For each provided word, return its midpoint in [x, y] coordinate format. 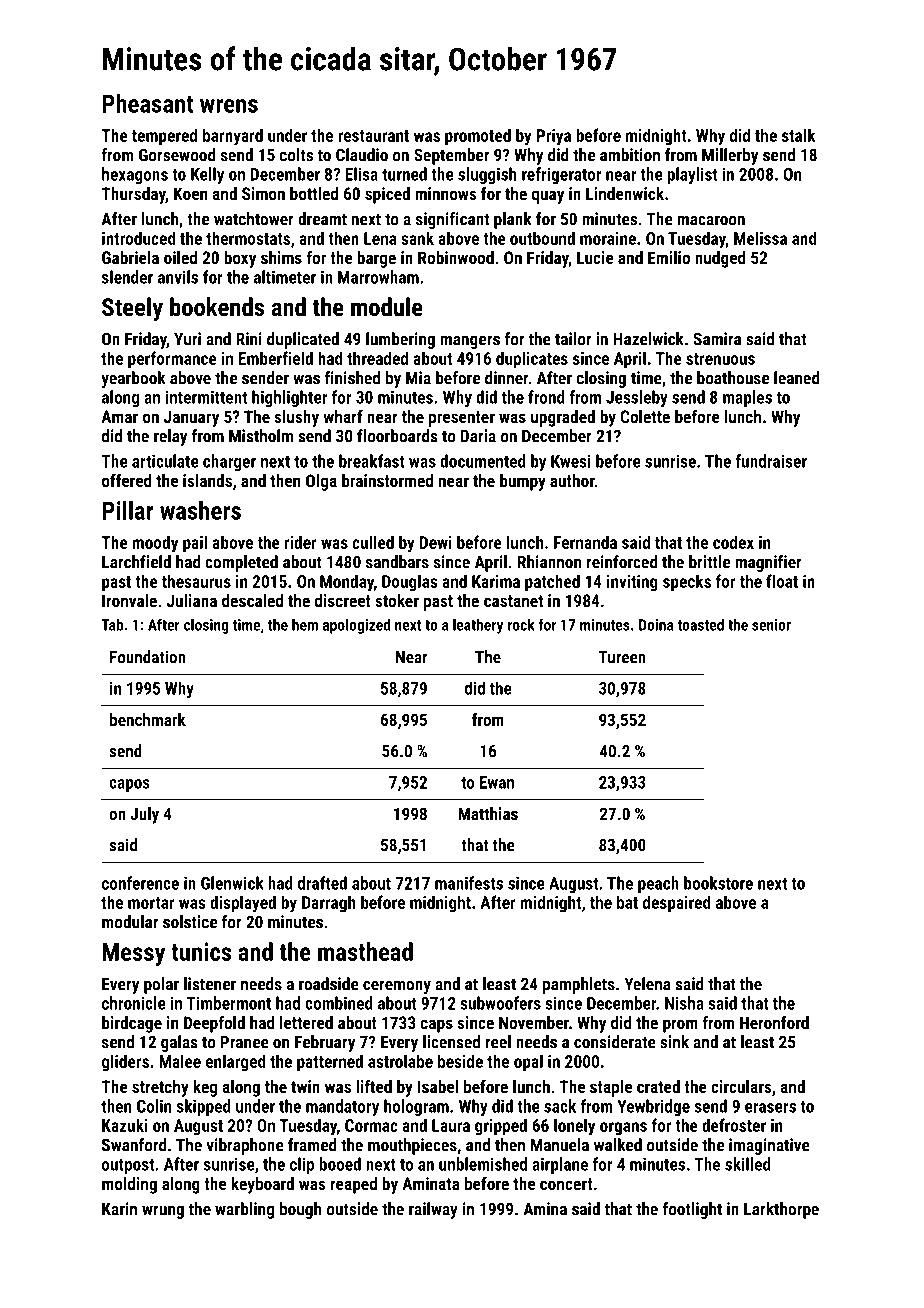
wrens [229, 106]
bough [300, 1210]
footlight [692, 1210]
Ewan [497, 782]
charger [229, 462]
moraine [608, 238]
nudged [720, 259]
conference [140, 883]
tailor [573, 339]
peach [658, 884]
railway [433, 1210]
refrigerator [561, 175]
